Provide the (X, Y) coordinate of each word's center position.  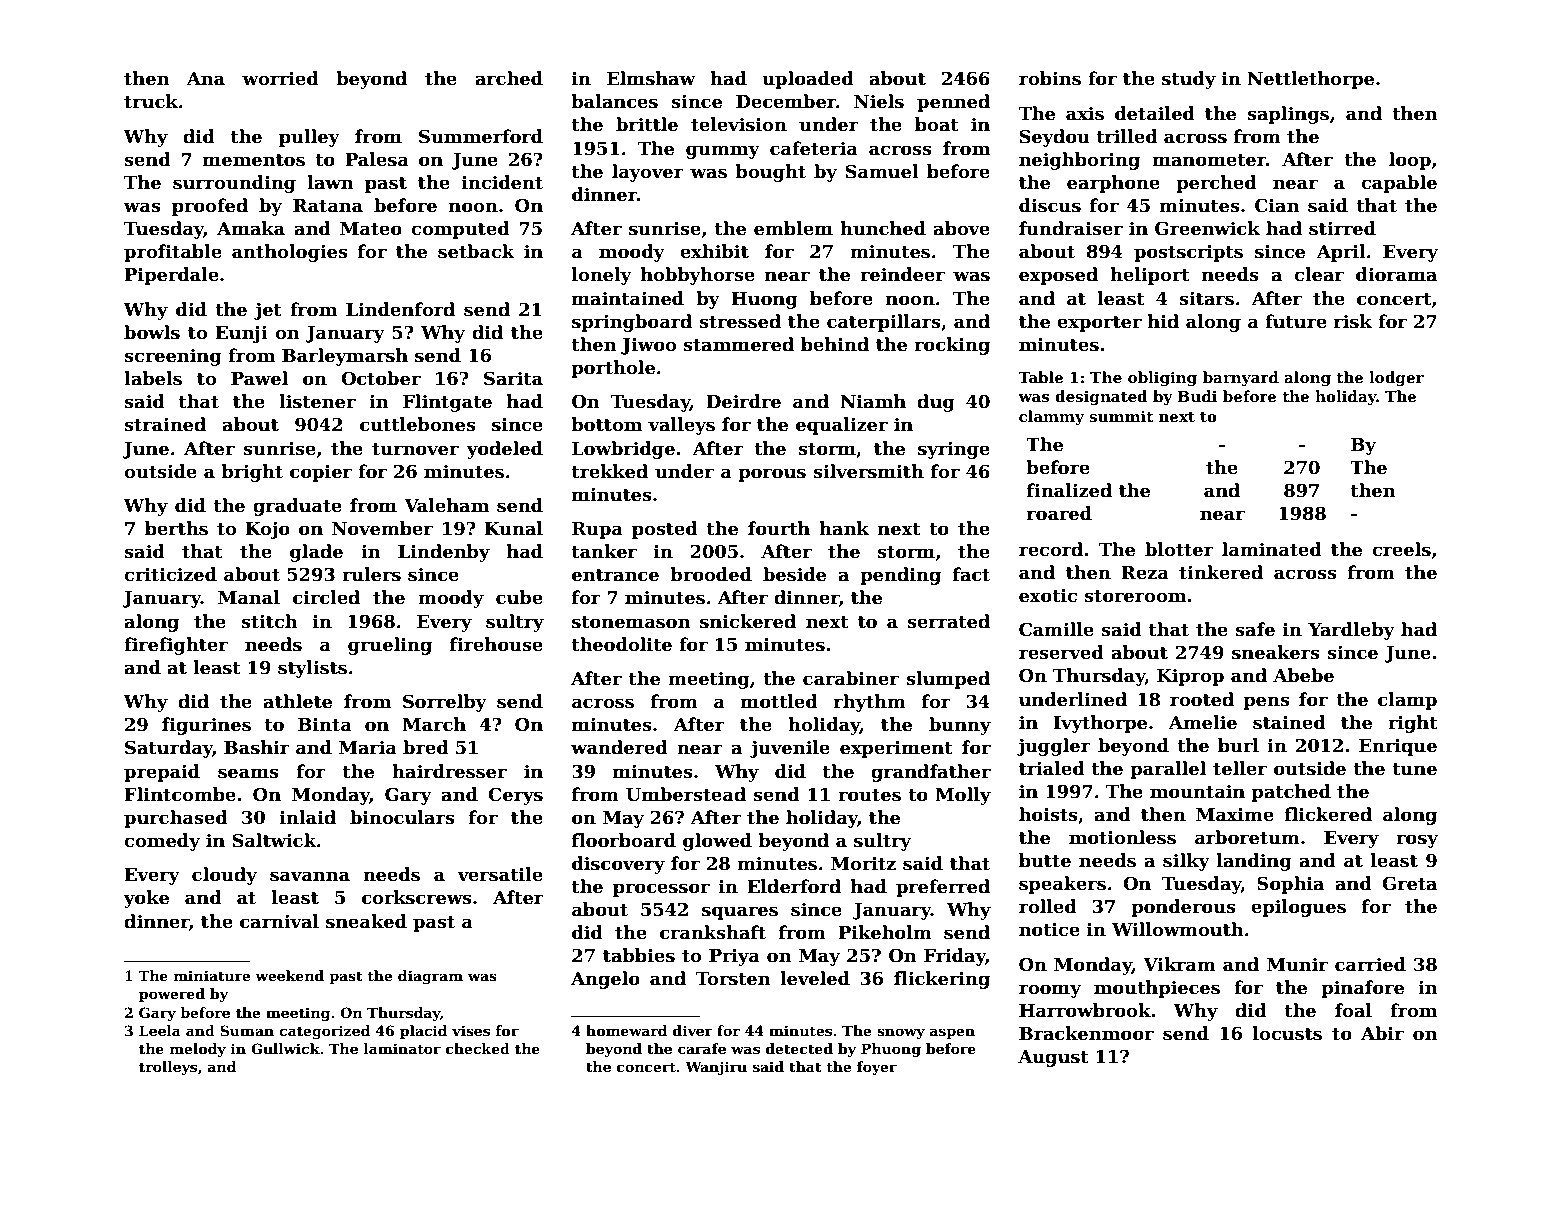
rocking (952, 346)
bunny (960, 726)
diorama (1396, 274)
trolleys (168, 1068)
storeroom (1135, 596)
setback (476, 251)
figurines (206, 726)
